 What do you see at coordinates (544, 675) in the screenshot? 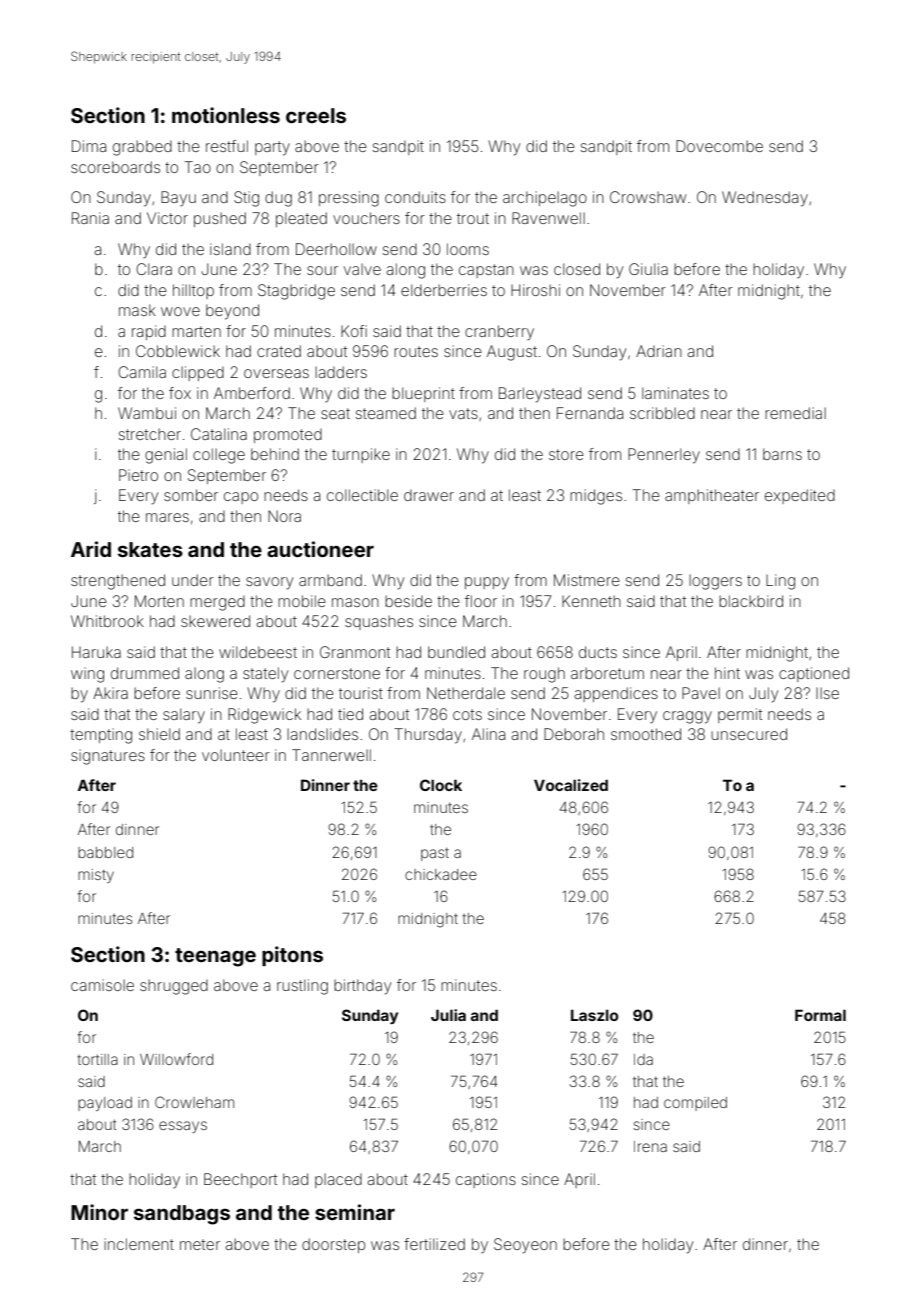
I see `rough` at bounding box center [544, 675].
